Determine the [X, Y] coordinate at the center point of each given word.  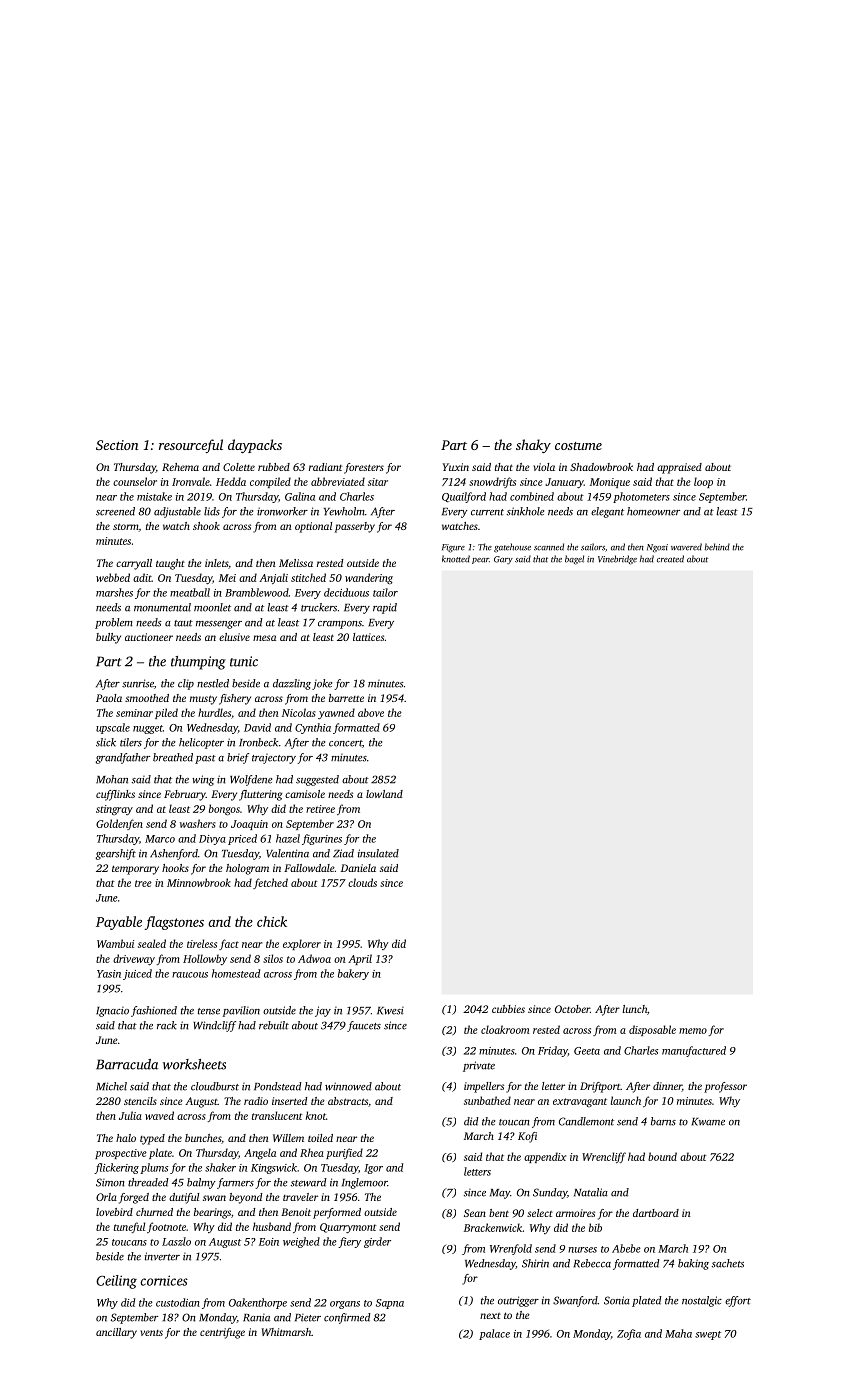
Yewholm [344, 511]
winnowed [348, 1086]
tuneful [129, 1227]
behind [717, 547]
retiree [320, 809]
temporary [135, 870]
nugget [148, 729]
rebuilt [274, 1025]
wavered [686, 547]
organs [345, 1305]
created [670, 559]
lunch [635, 1009]
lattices [368, 637]
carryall [134, 564]
